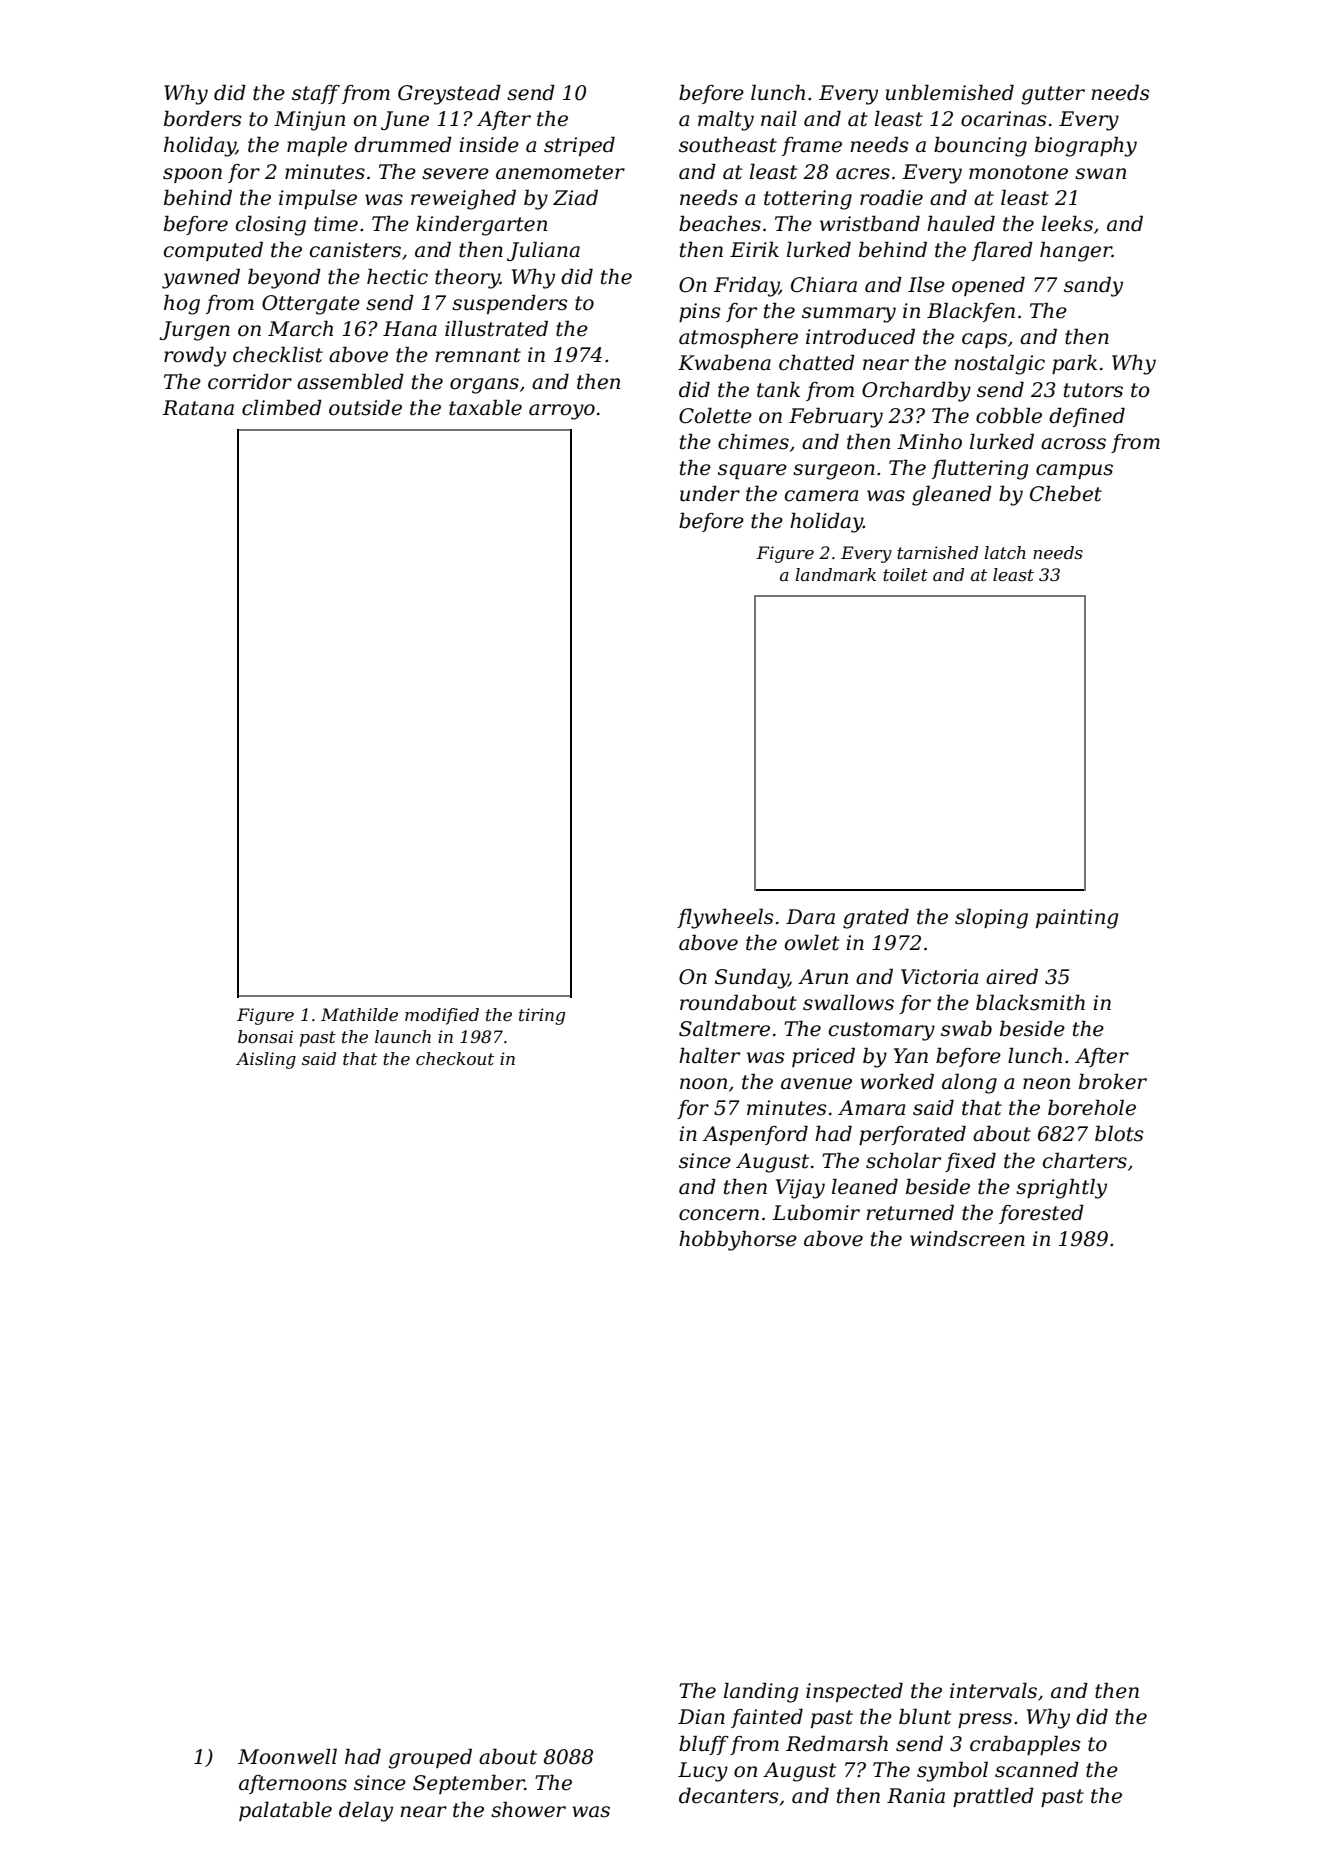 The height and width of the page is (1874, 1325). Describe the element at coordinates (287, 1756) in the page. I see `Moonwell` at that location.
